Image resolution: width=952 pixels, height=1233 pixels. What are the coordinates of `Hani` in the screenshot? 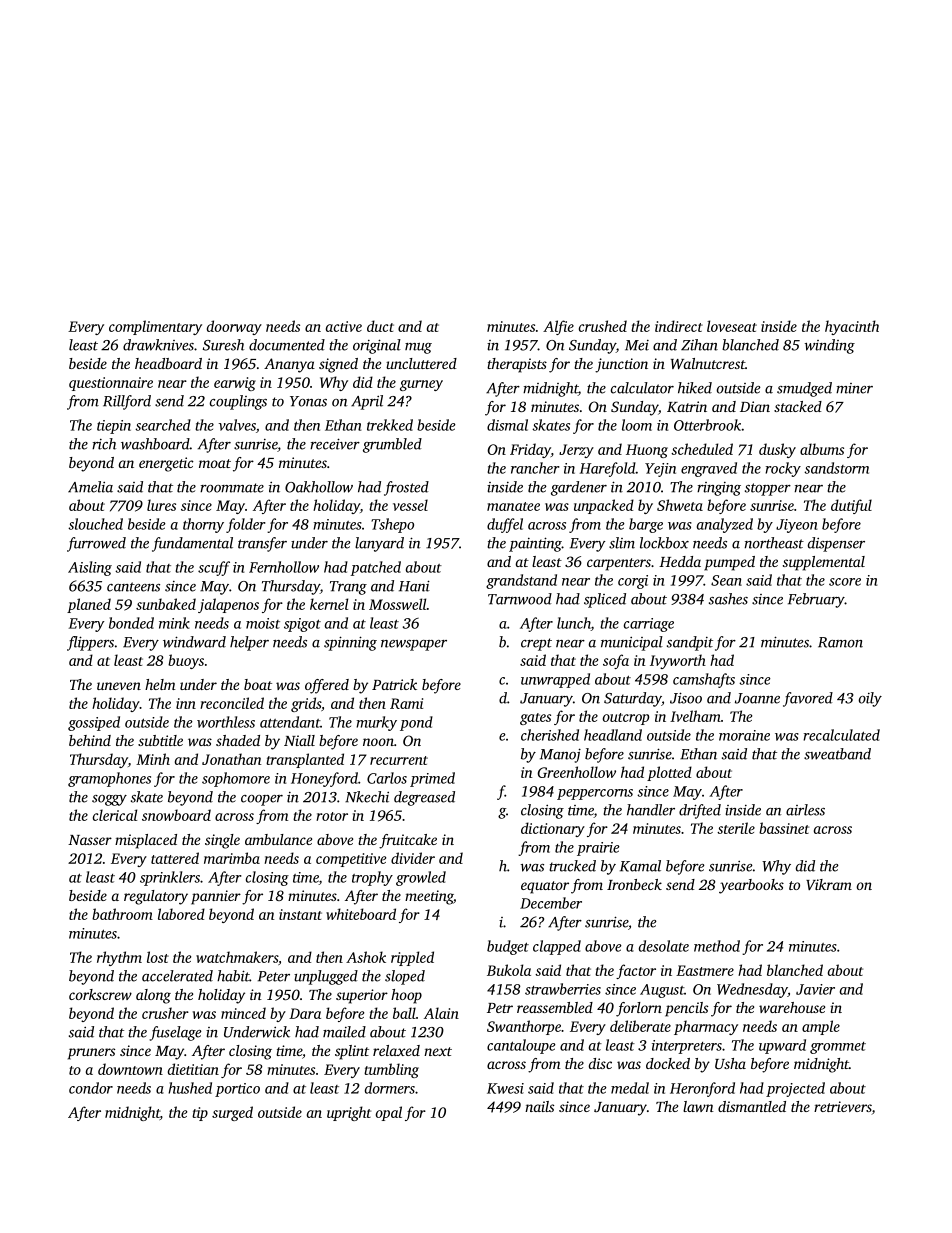 It's located at (414, 586).
